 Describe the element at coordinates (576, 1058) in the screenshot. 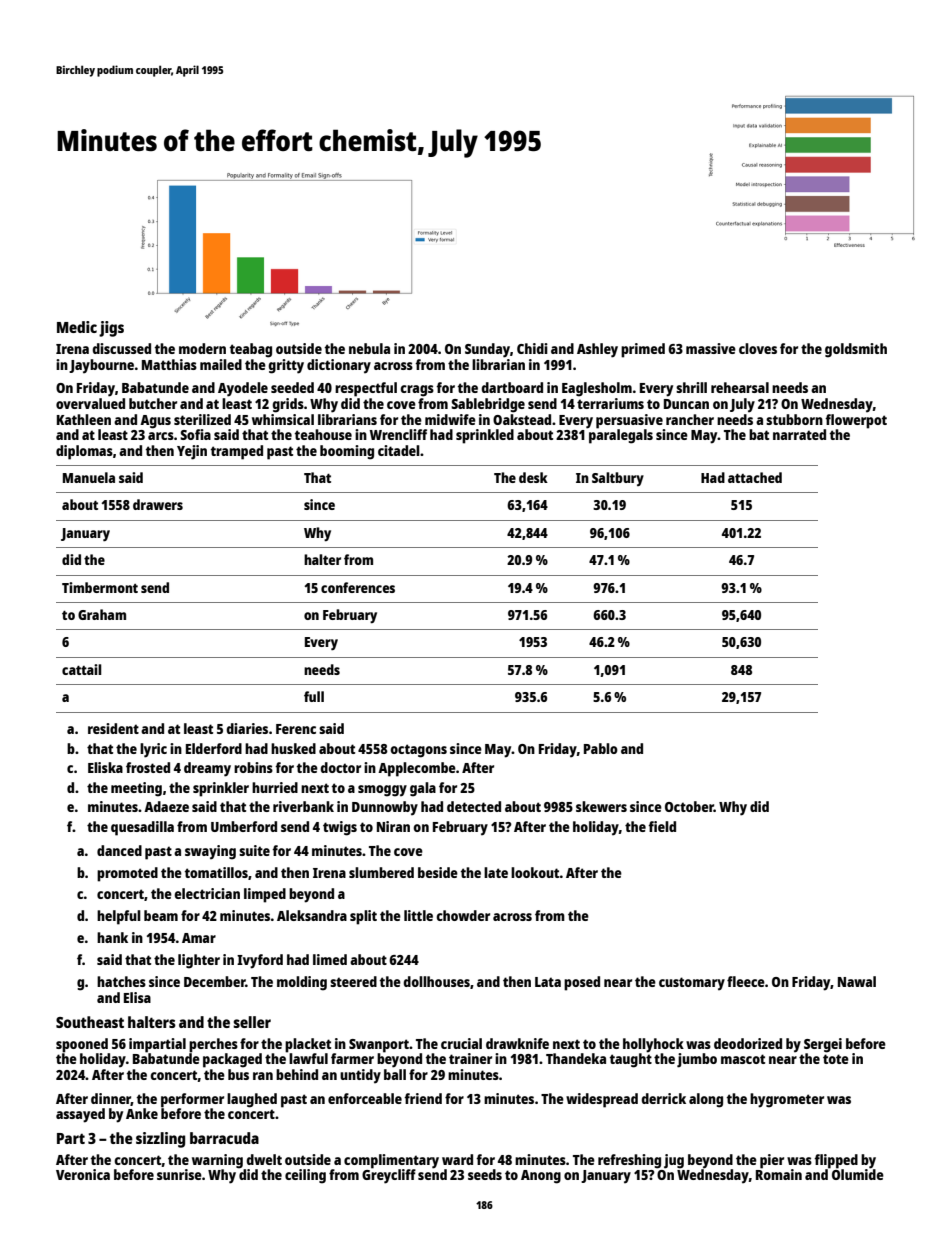

I see `Thandeka` at that location.
